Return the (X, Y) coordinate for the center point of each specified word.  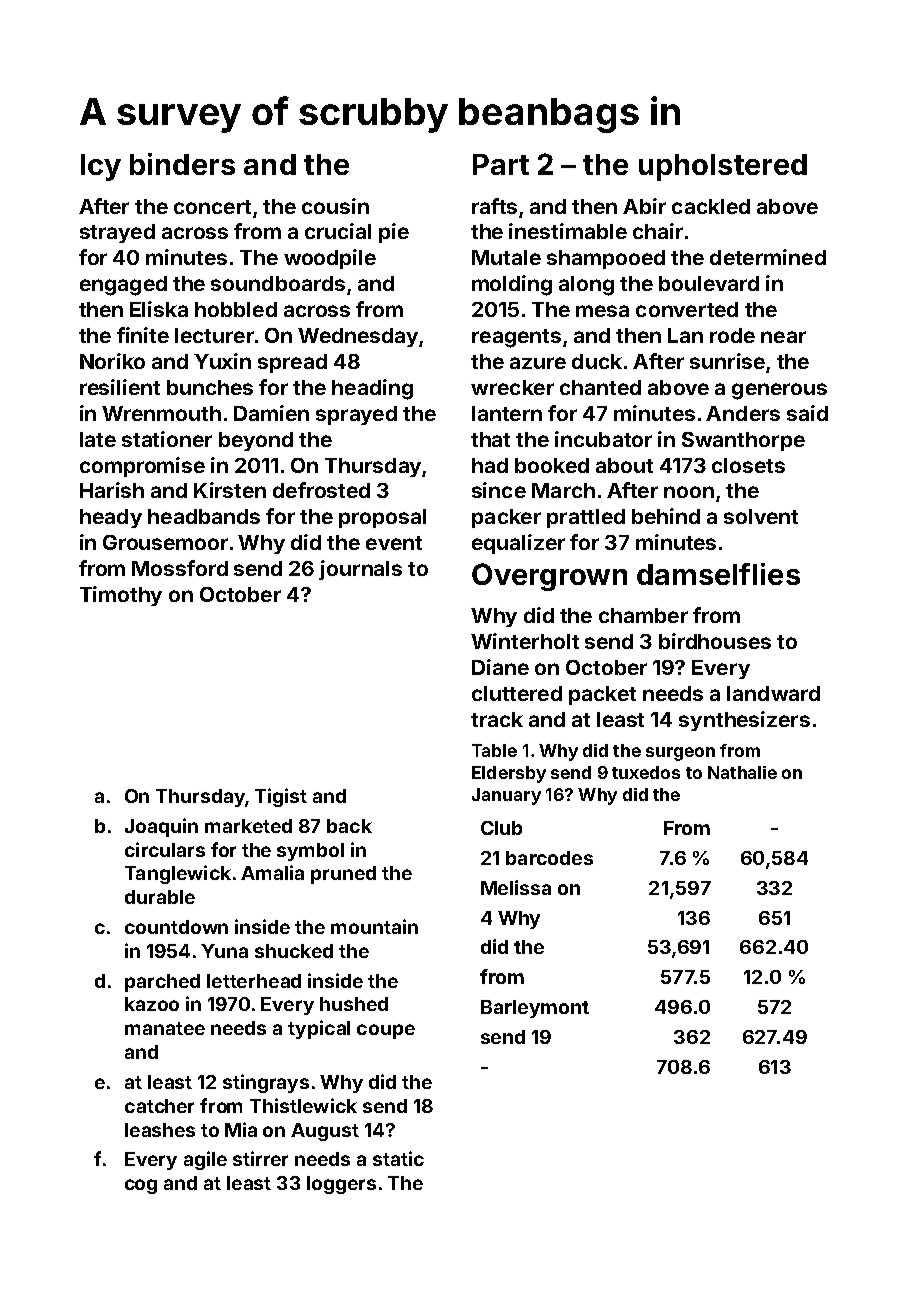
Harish (112, 490)
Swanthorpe (743, 441)
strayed (117, 233)
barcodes (549, 858)
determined (768, 257)
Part (501, 164)
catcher (159, 1106)
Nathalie (742, 772)
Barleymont (535, 1009)
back (349, 826)
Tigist (281, 797)
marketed (248, 826)
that (490, 439)
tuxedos (646, 772)
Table (494, 750)
